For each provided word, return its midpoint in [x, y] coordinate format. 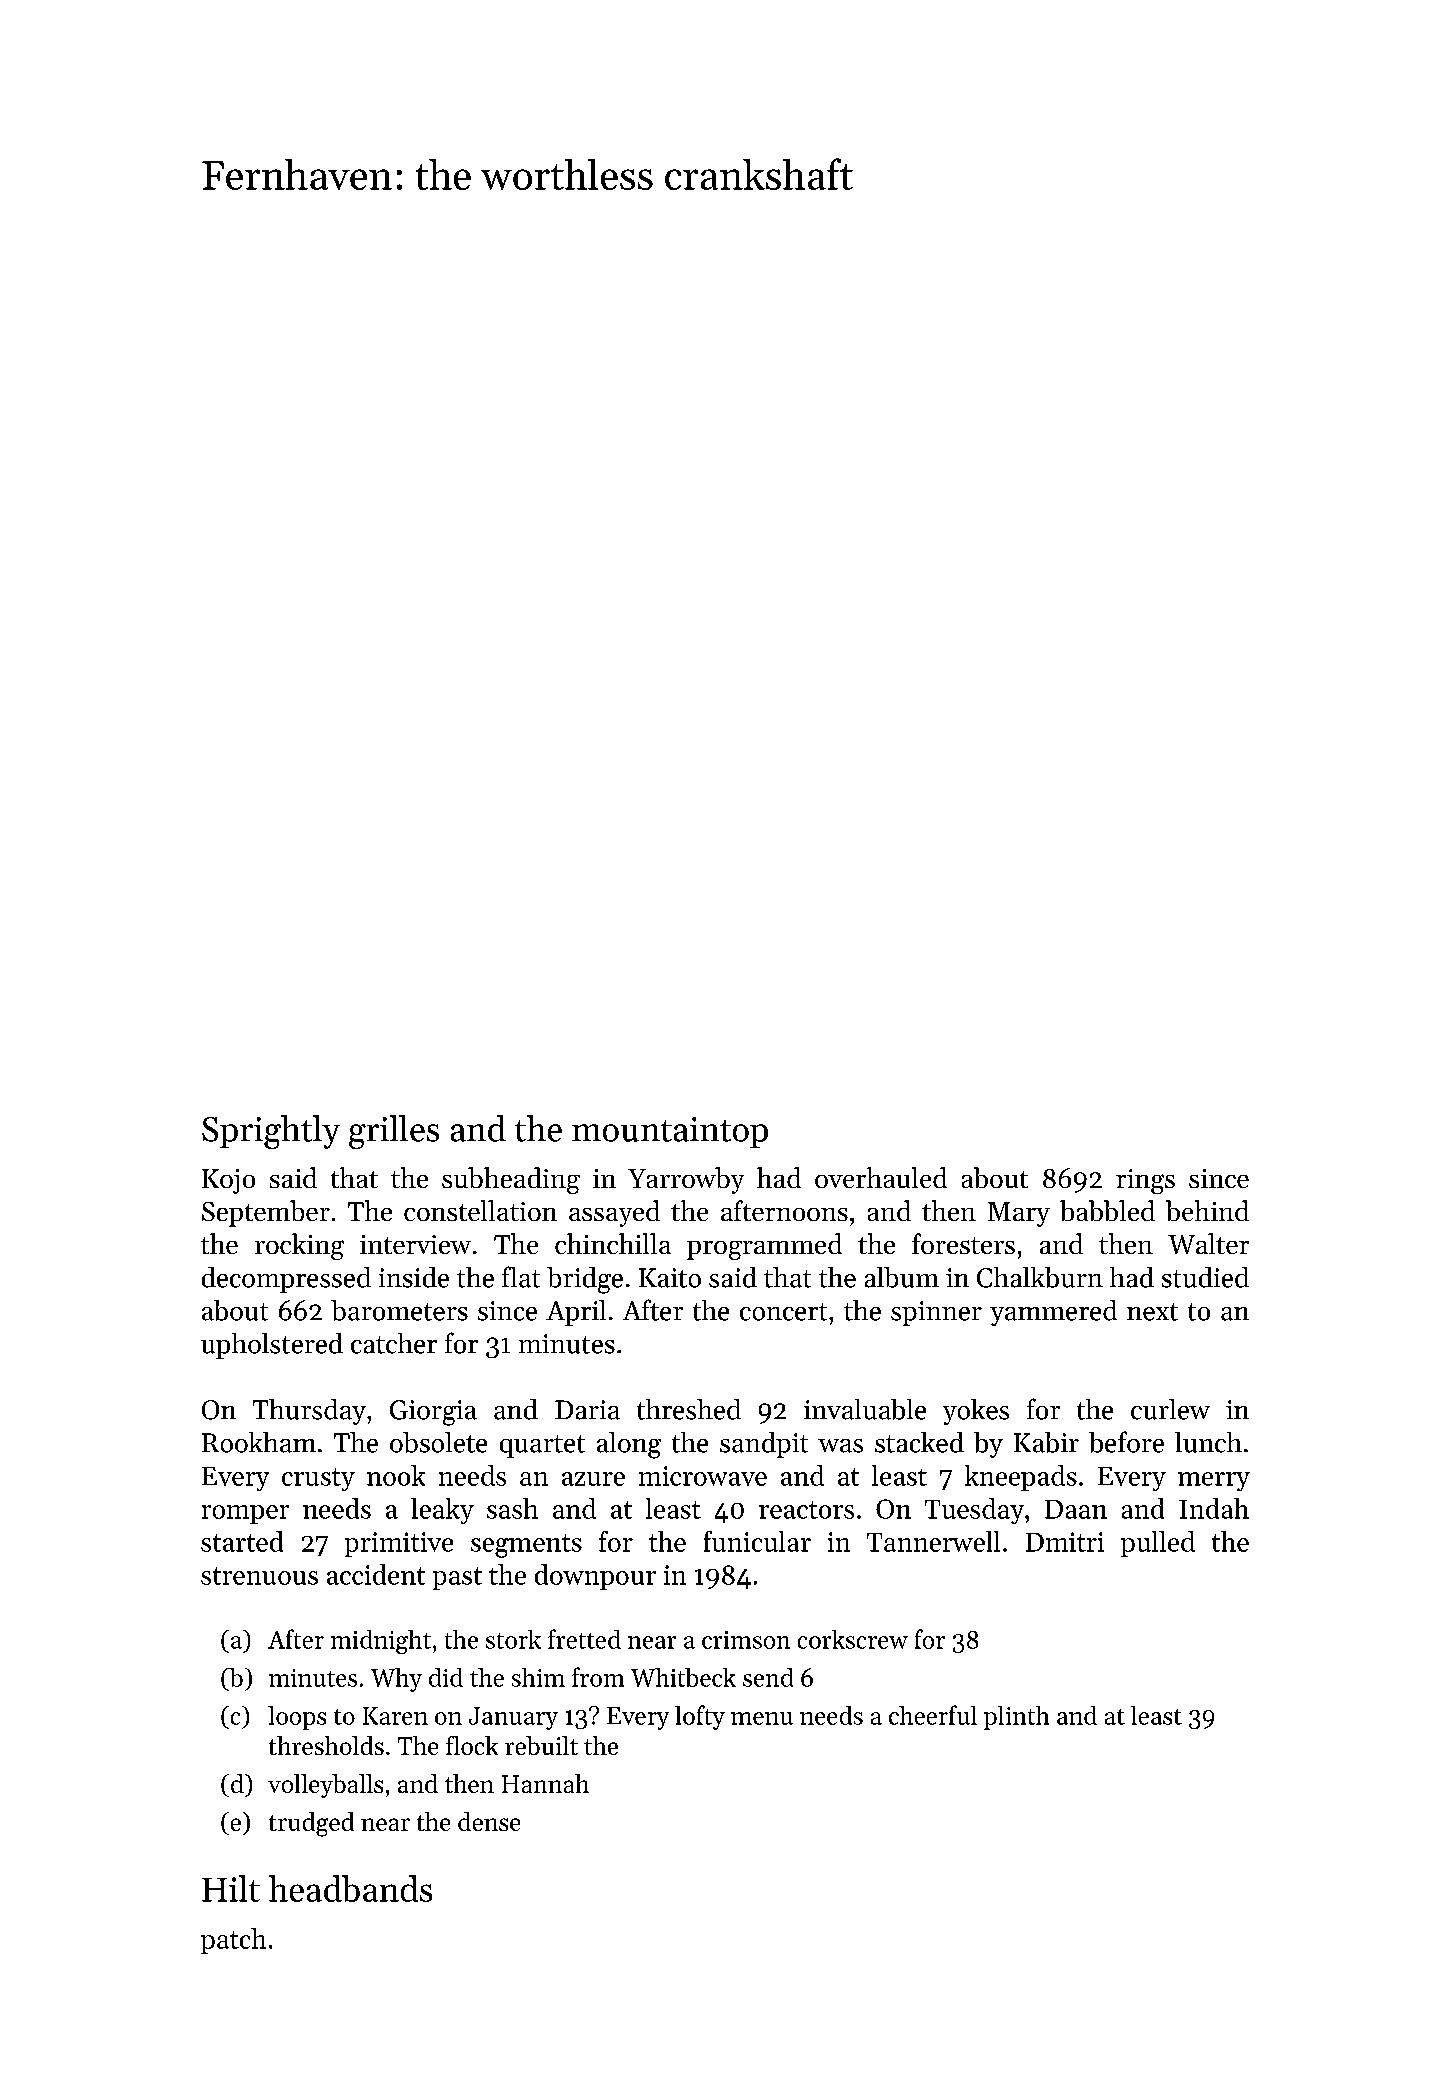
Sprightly [271, 1132]
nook [396, 1475]
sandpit [764, 1445]
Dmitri [1065, 1542]
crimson [746, 1640]
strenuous [259, 1576]
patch [233, 1941]
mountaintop [670, 1132]
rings [1145, 1181]
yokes [976, 1412]
